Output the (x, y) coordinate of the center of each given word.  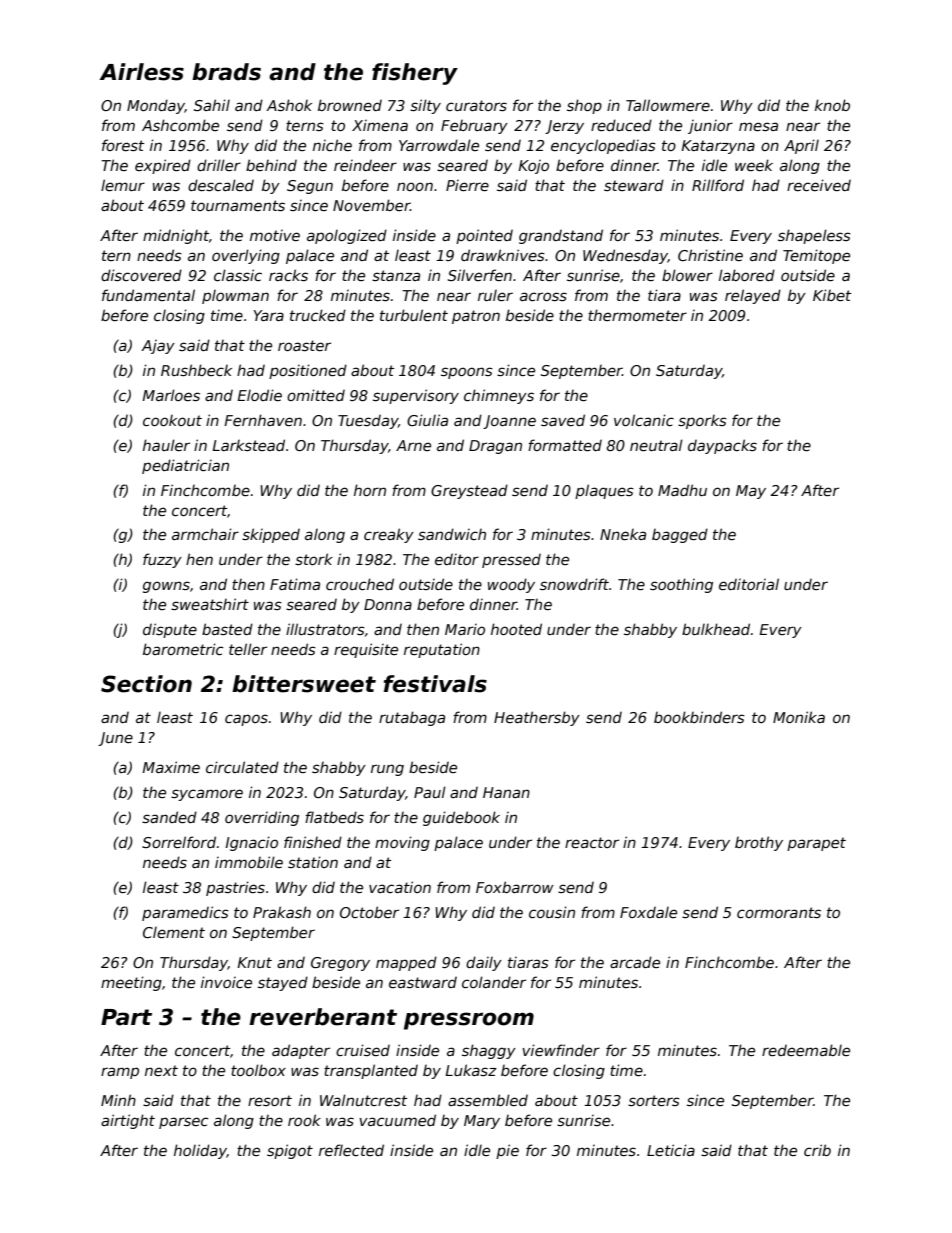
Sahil (212, 105)
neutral (656, 445)
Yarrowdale (439, 145)
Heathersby (537, 718)
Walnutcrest (363, 1100)
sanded (169, 817)
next (161, 1070)
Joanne (509, 422)
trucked (318, 315)
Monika (799, 717)
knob (832, 105)
